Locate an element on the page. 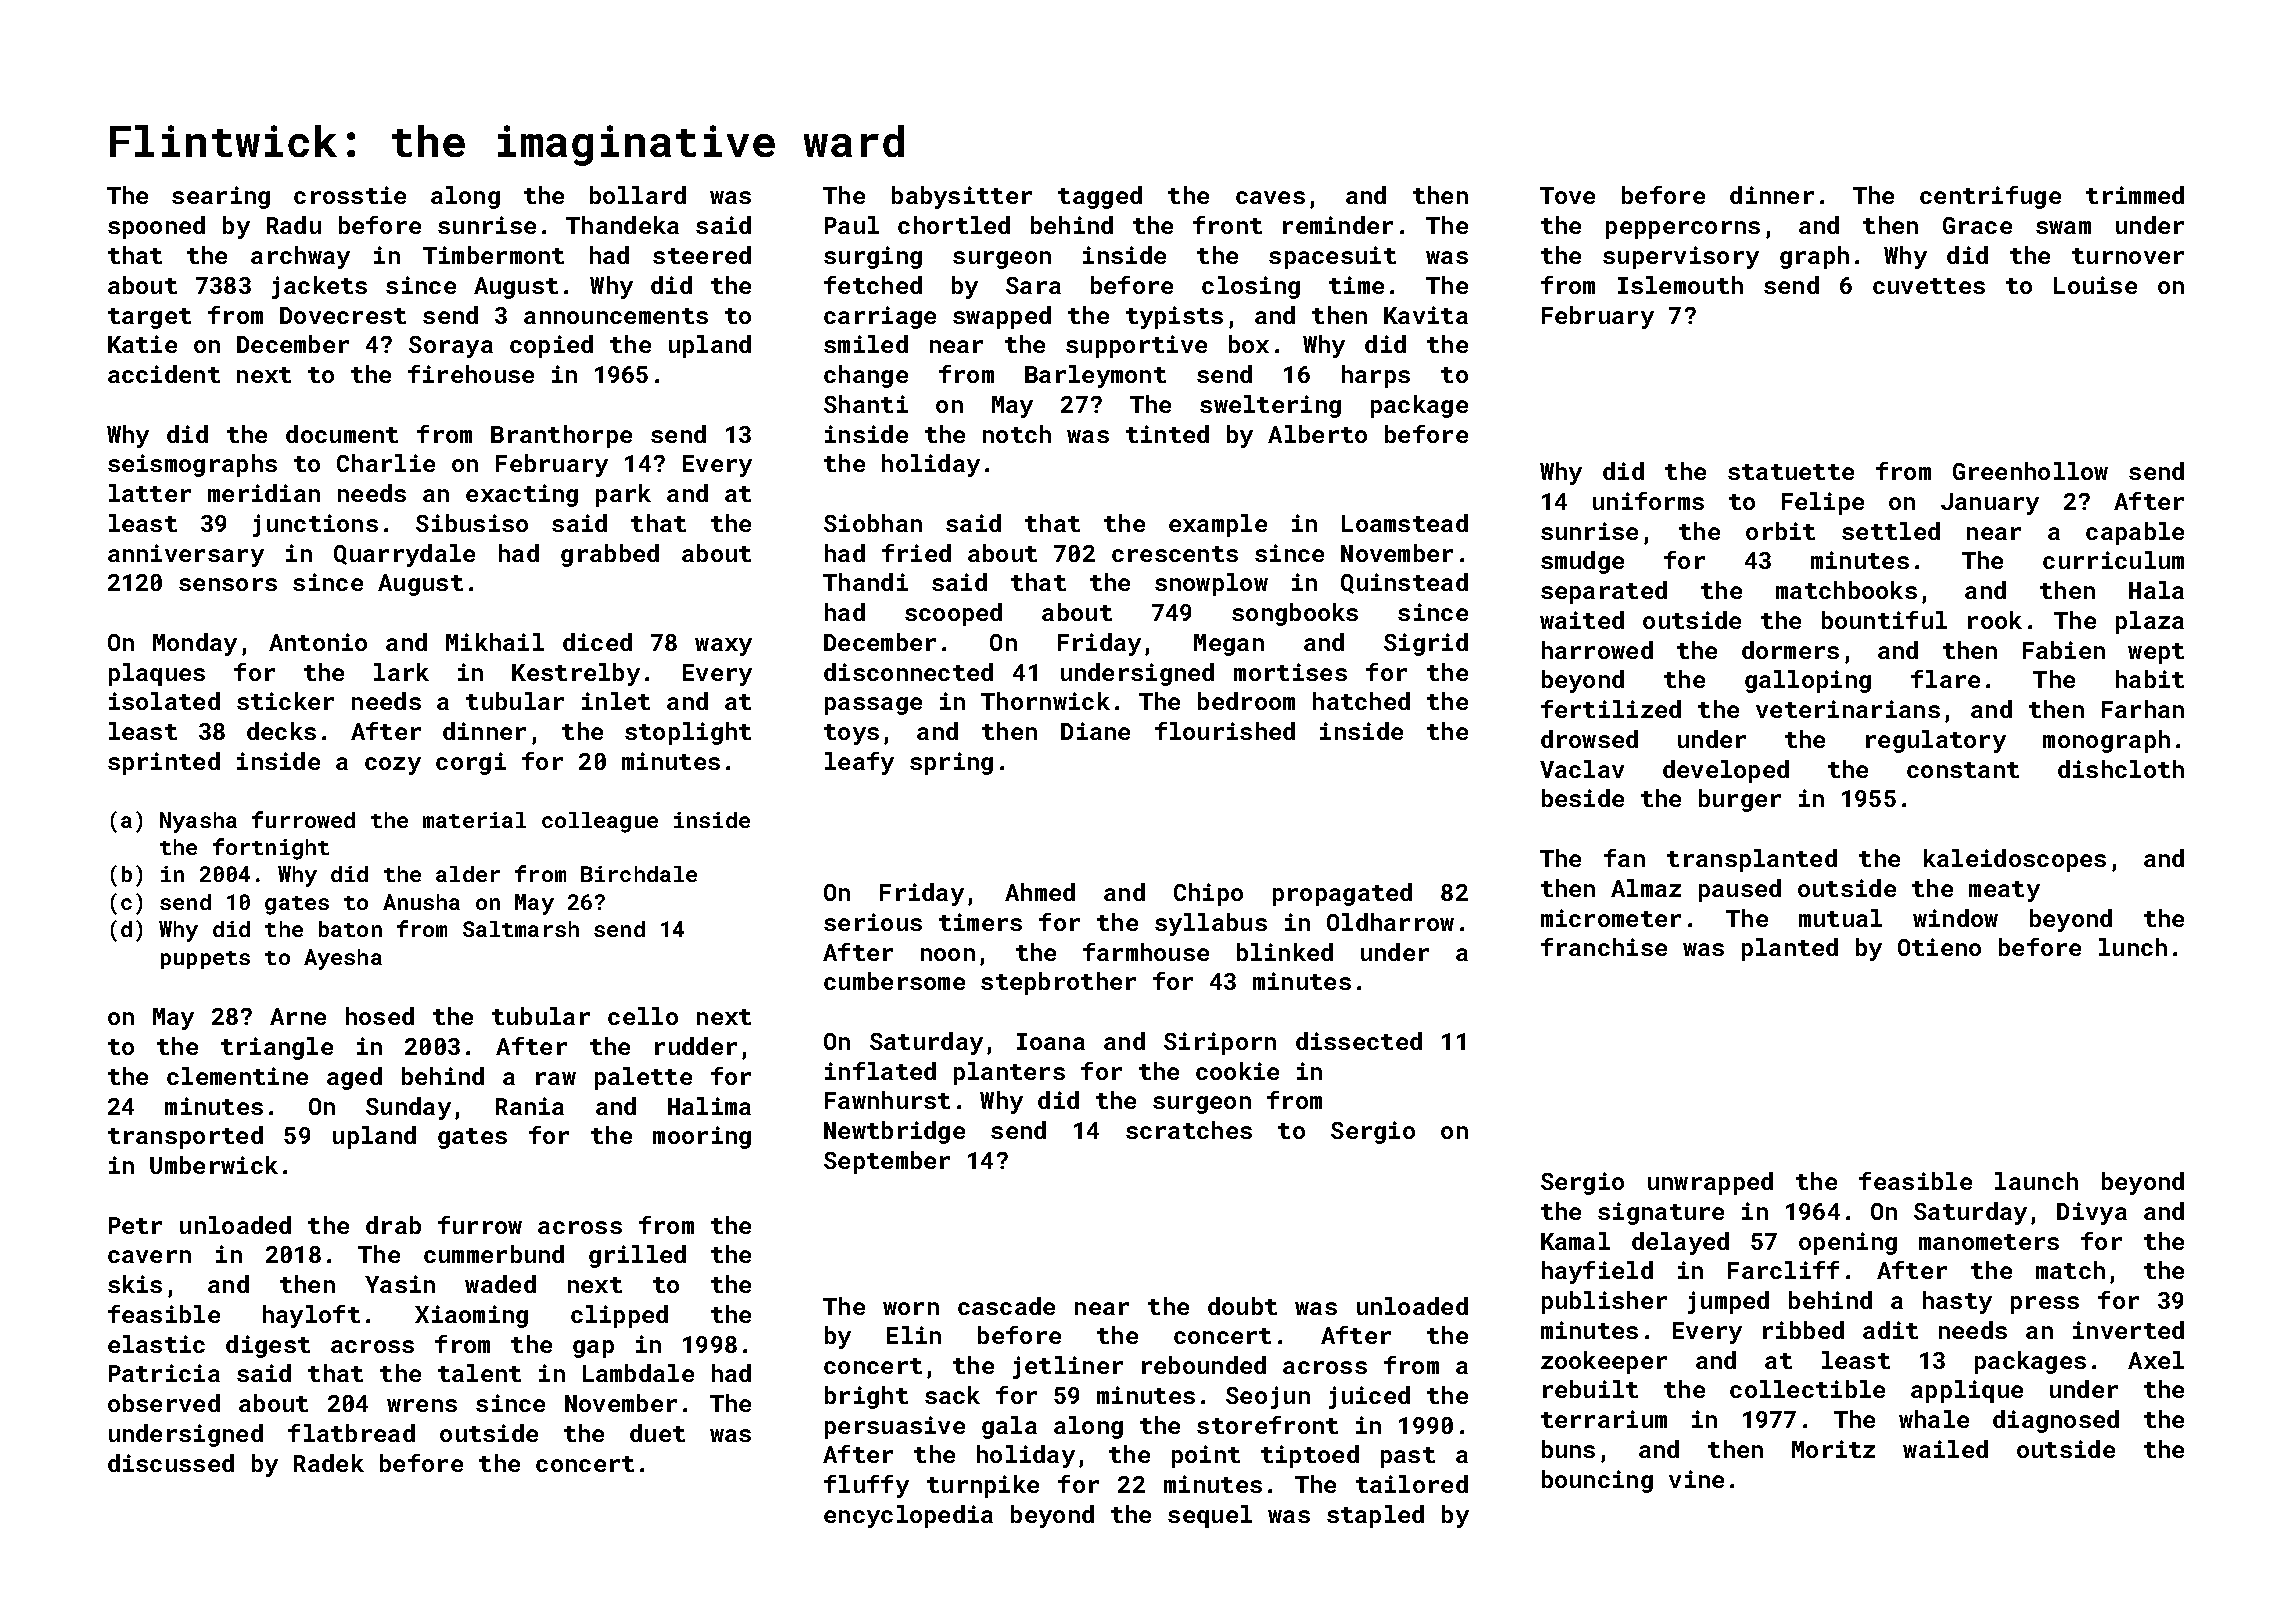  discussed is located at coordinates (171, 1463).
